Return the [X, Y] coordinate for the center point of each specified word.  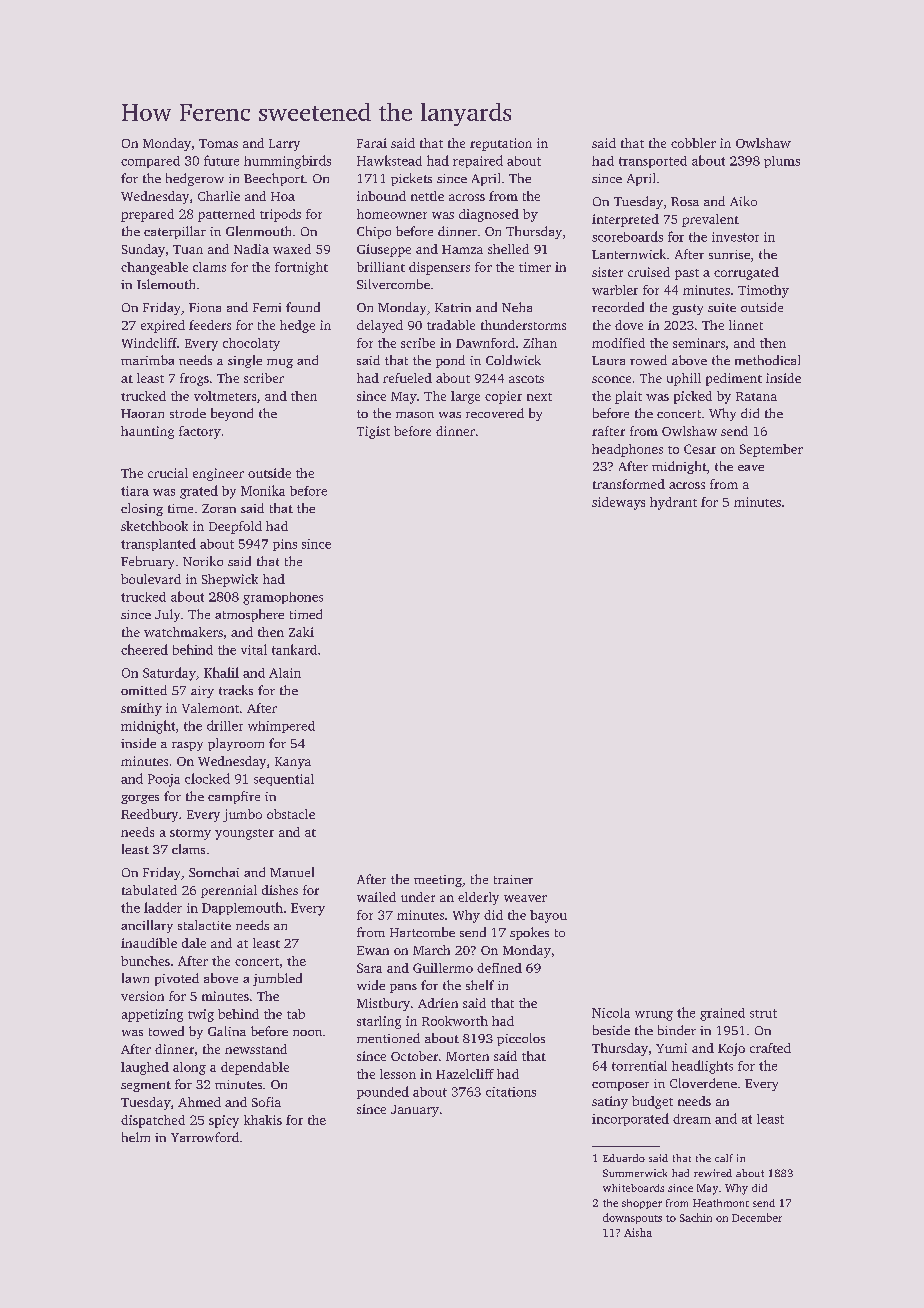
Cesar [700, 449]
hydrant [673, 503]
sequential [284, 780]
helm [136, 1137]
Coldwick [513, 360]
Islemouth [166, 284]
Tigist [373, 432]
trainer [513, 879]
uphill [684, 379]
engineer [218, 474]
